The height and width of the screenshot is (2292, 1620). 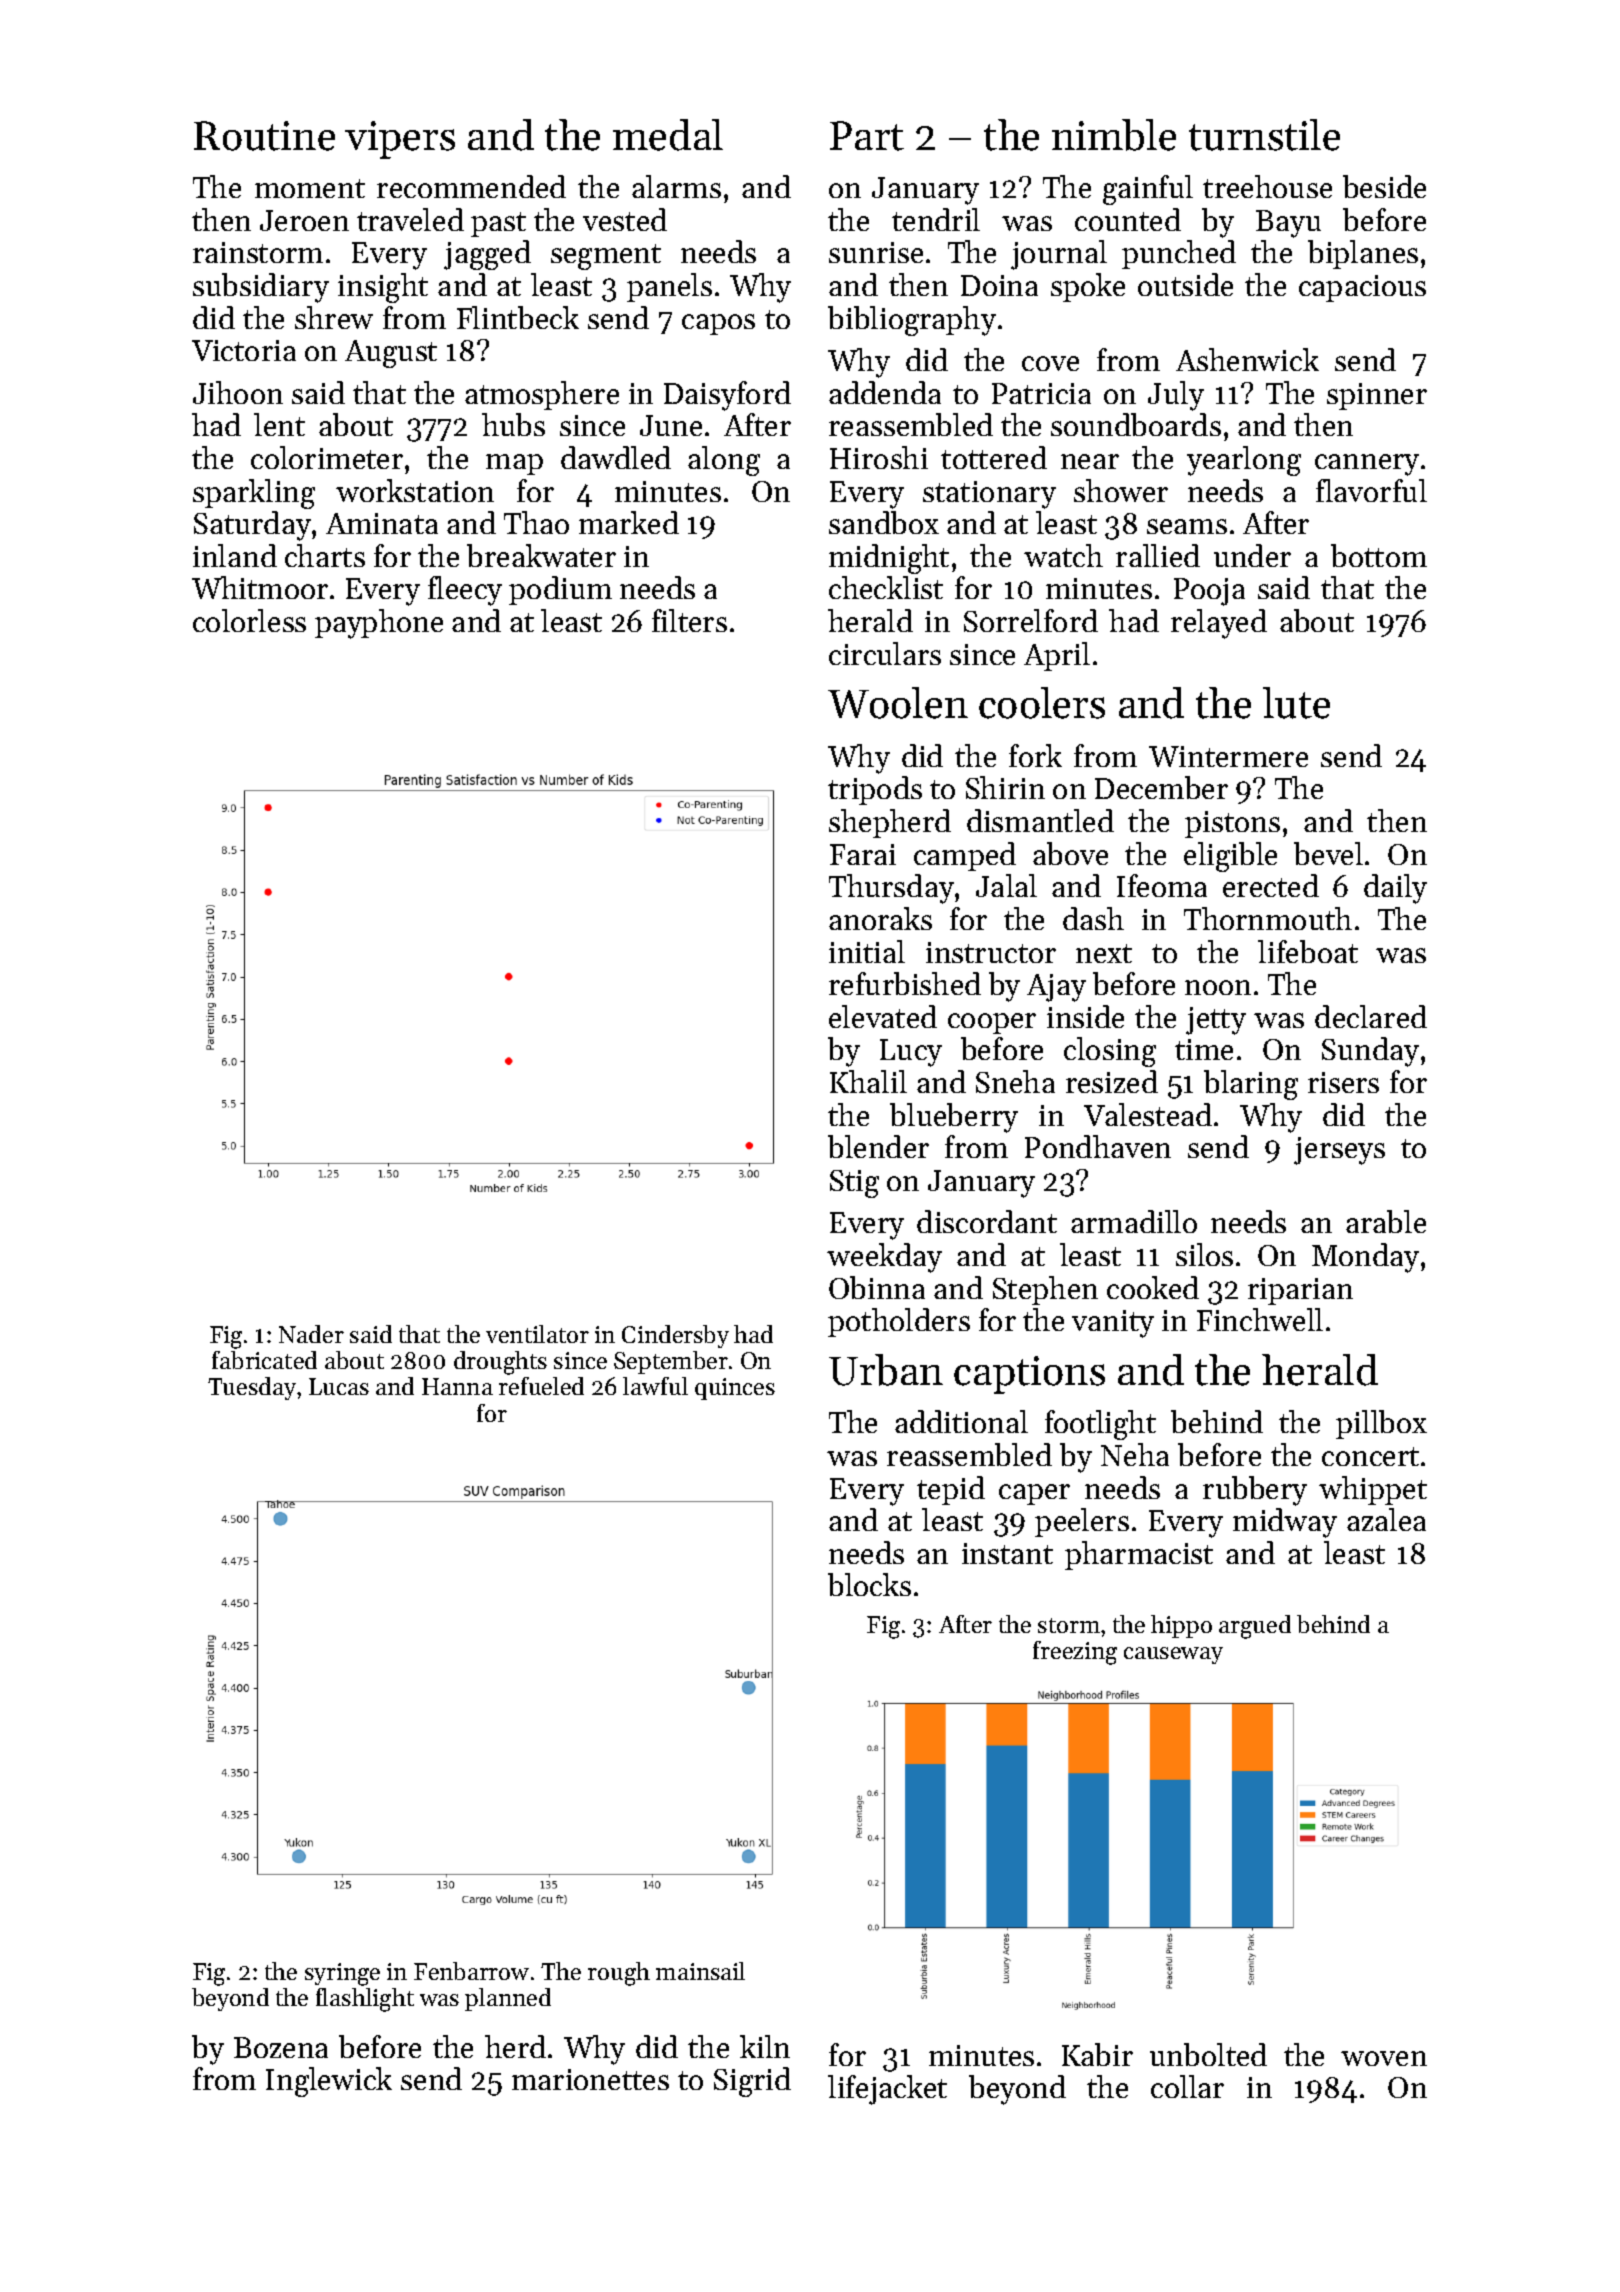 What do you see at coordinates (1264, 135) in the screenshot?
I see `turnstile` at bounding box center [1264, 135].
